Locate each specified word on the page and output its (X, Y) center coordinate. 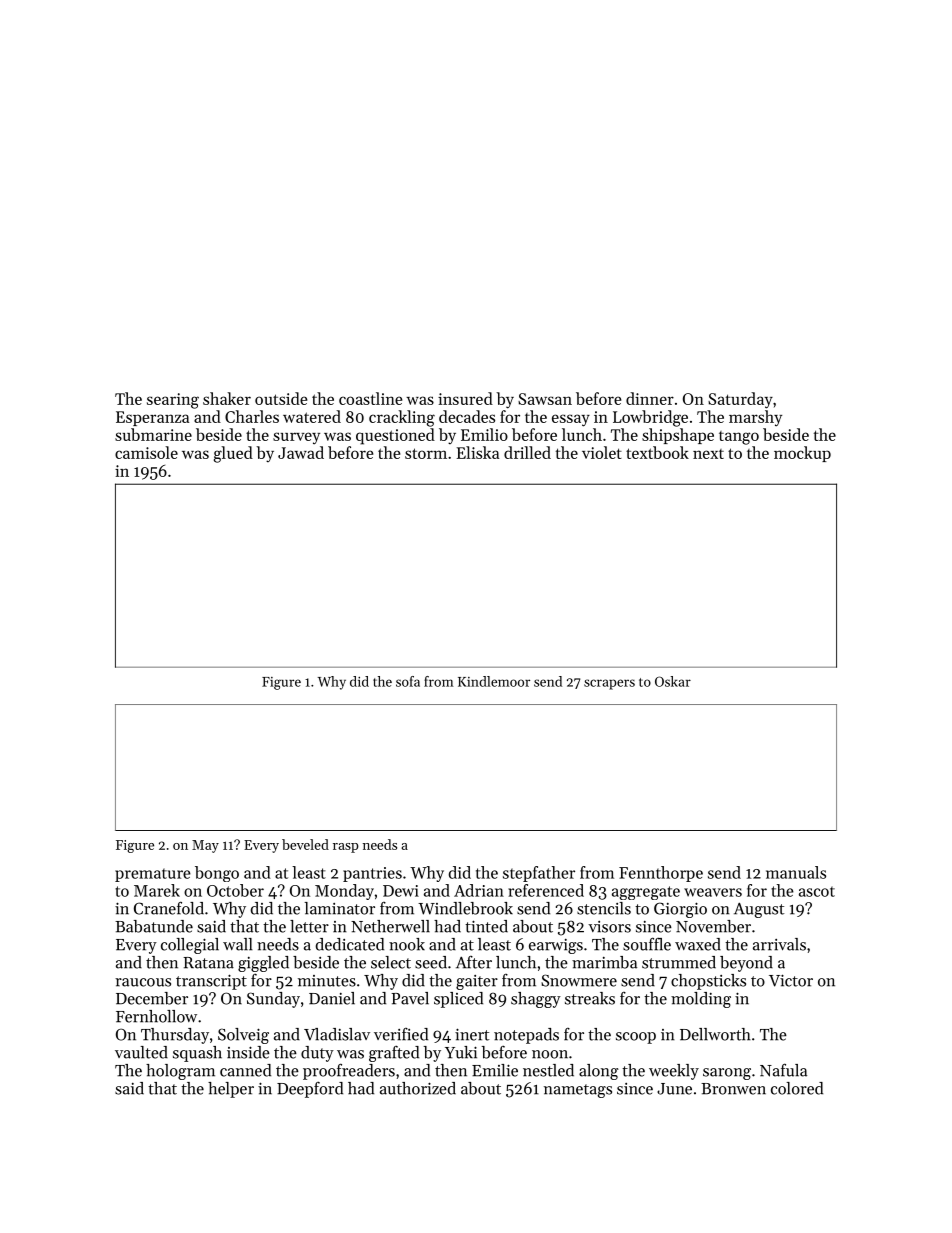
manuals (796, 872)
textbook (657, 452)
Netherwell (390, 926)
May (205, 846)
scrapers (609, 684)
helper (231, 1090)
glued (233, 454)
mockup (802, 454)
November (713, 926)
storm (426, 453)
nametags (578, 1091)
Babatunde (154, 926)
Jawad (301, 452)
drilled (527, 452)
